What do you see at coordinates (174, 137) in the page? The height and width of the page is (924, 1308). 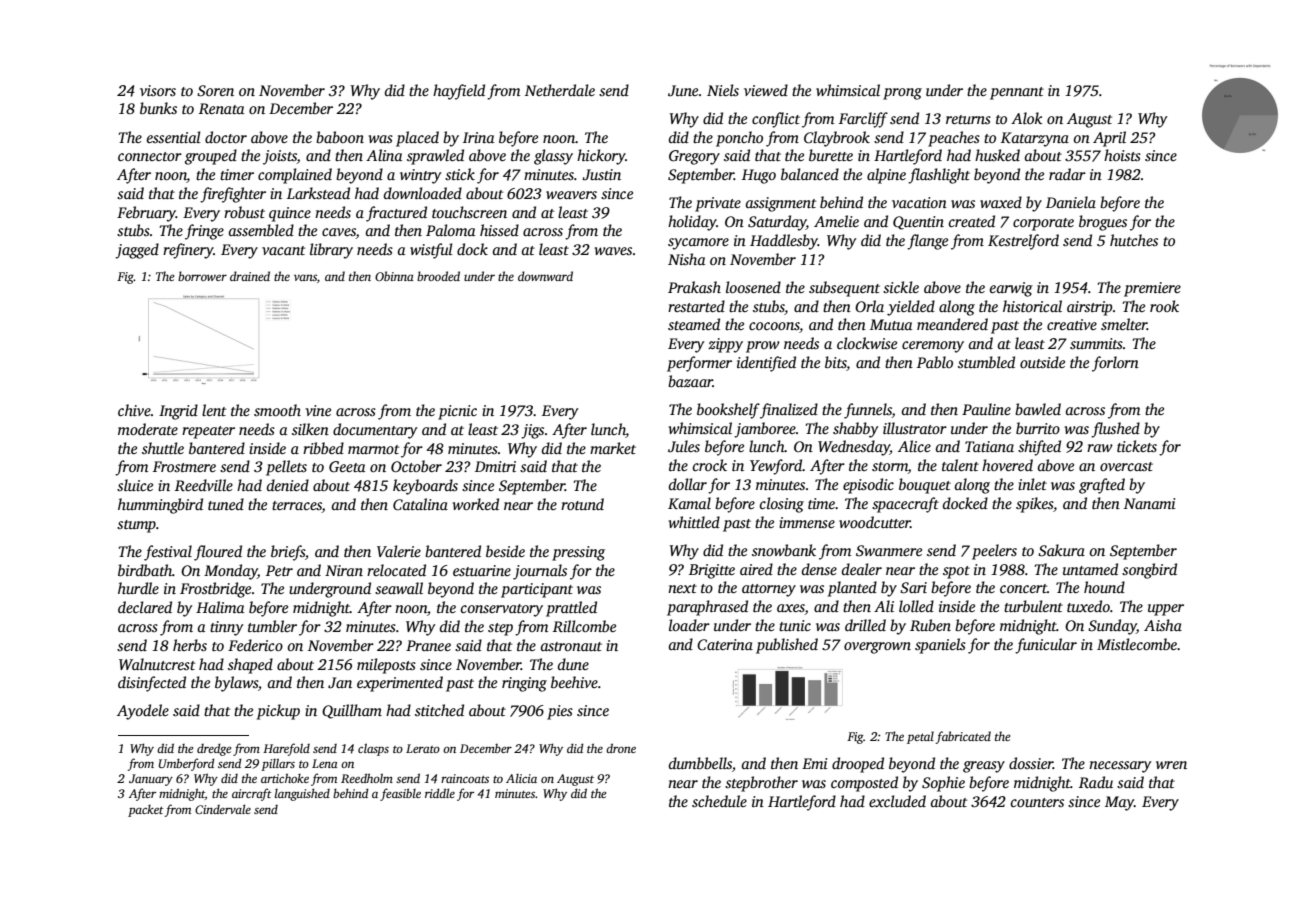 I see `essential` at bounding box center [174, 137].
